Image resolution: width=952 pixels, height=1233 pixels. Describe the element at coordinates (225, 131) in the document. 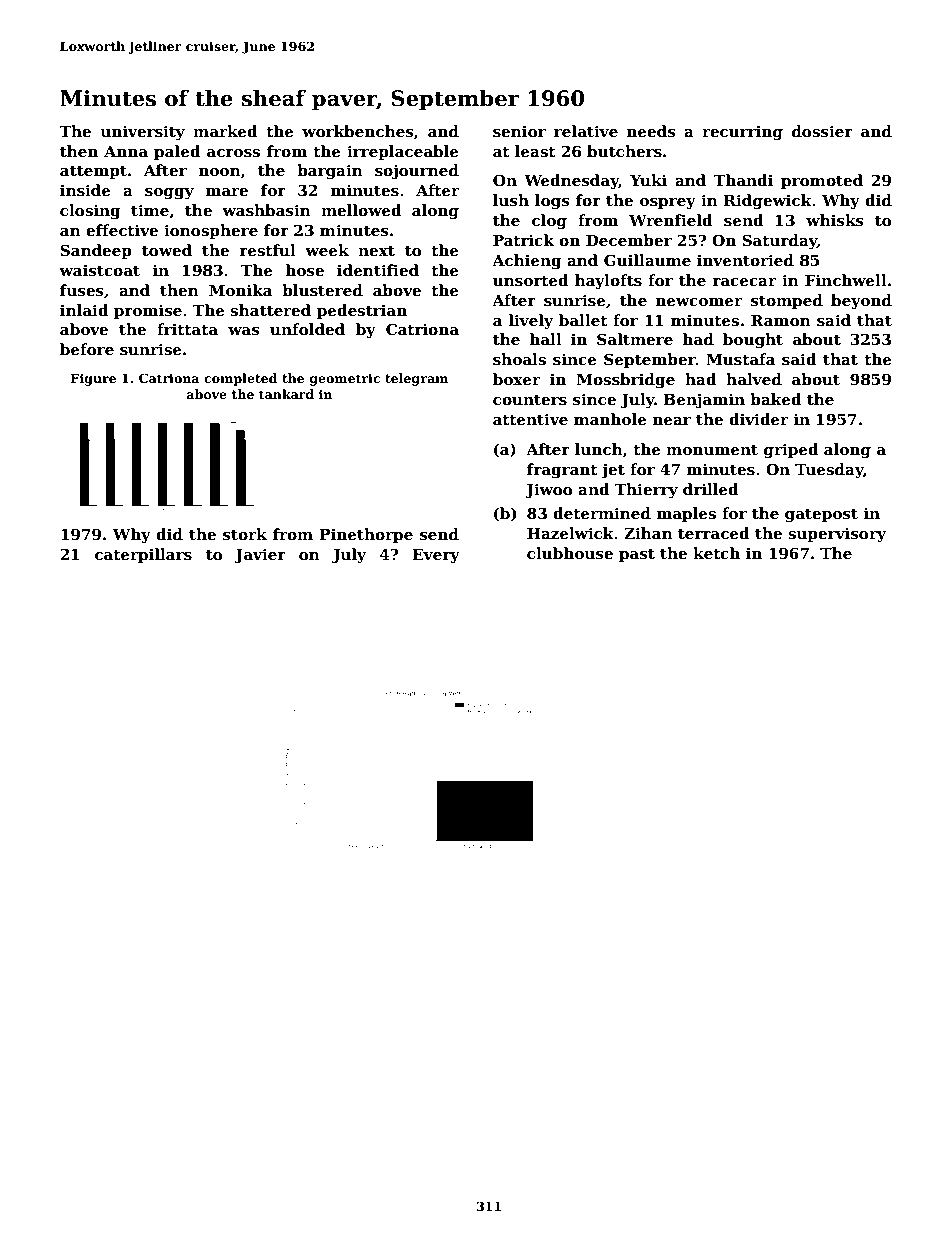

I see `marked` at that location.
